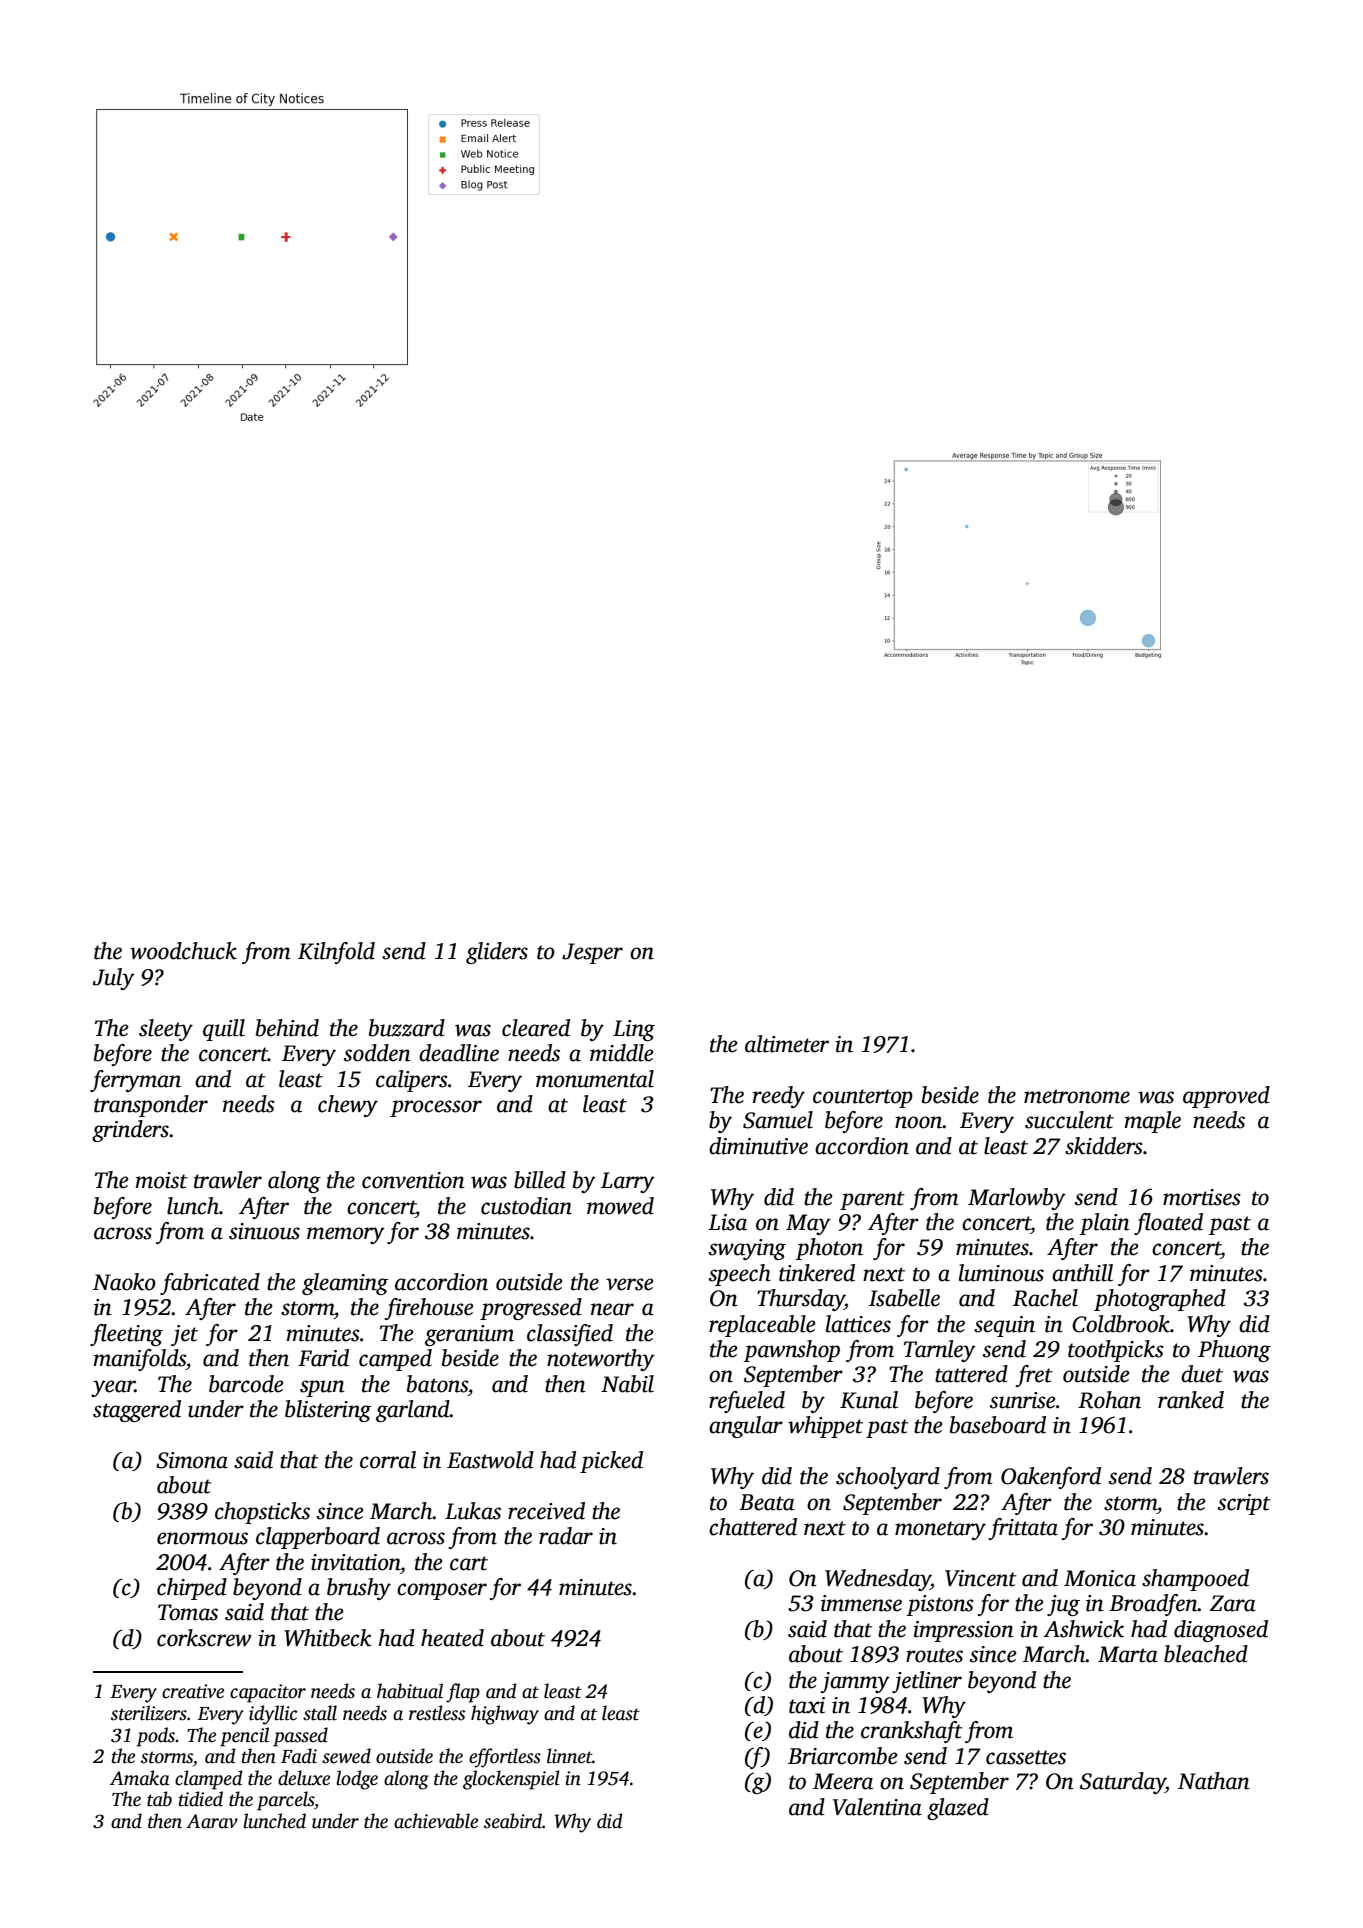 Image resolution: width=1363 pixels, height=1928 pixels. I want to click on behind, so click(287, 1028).
